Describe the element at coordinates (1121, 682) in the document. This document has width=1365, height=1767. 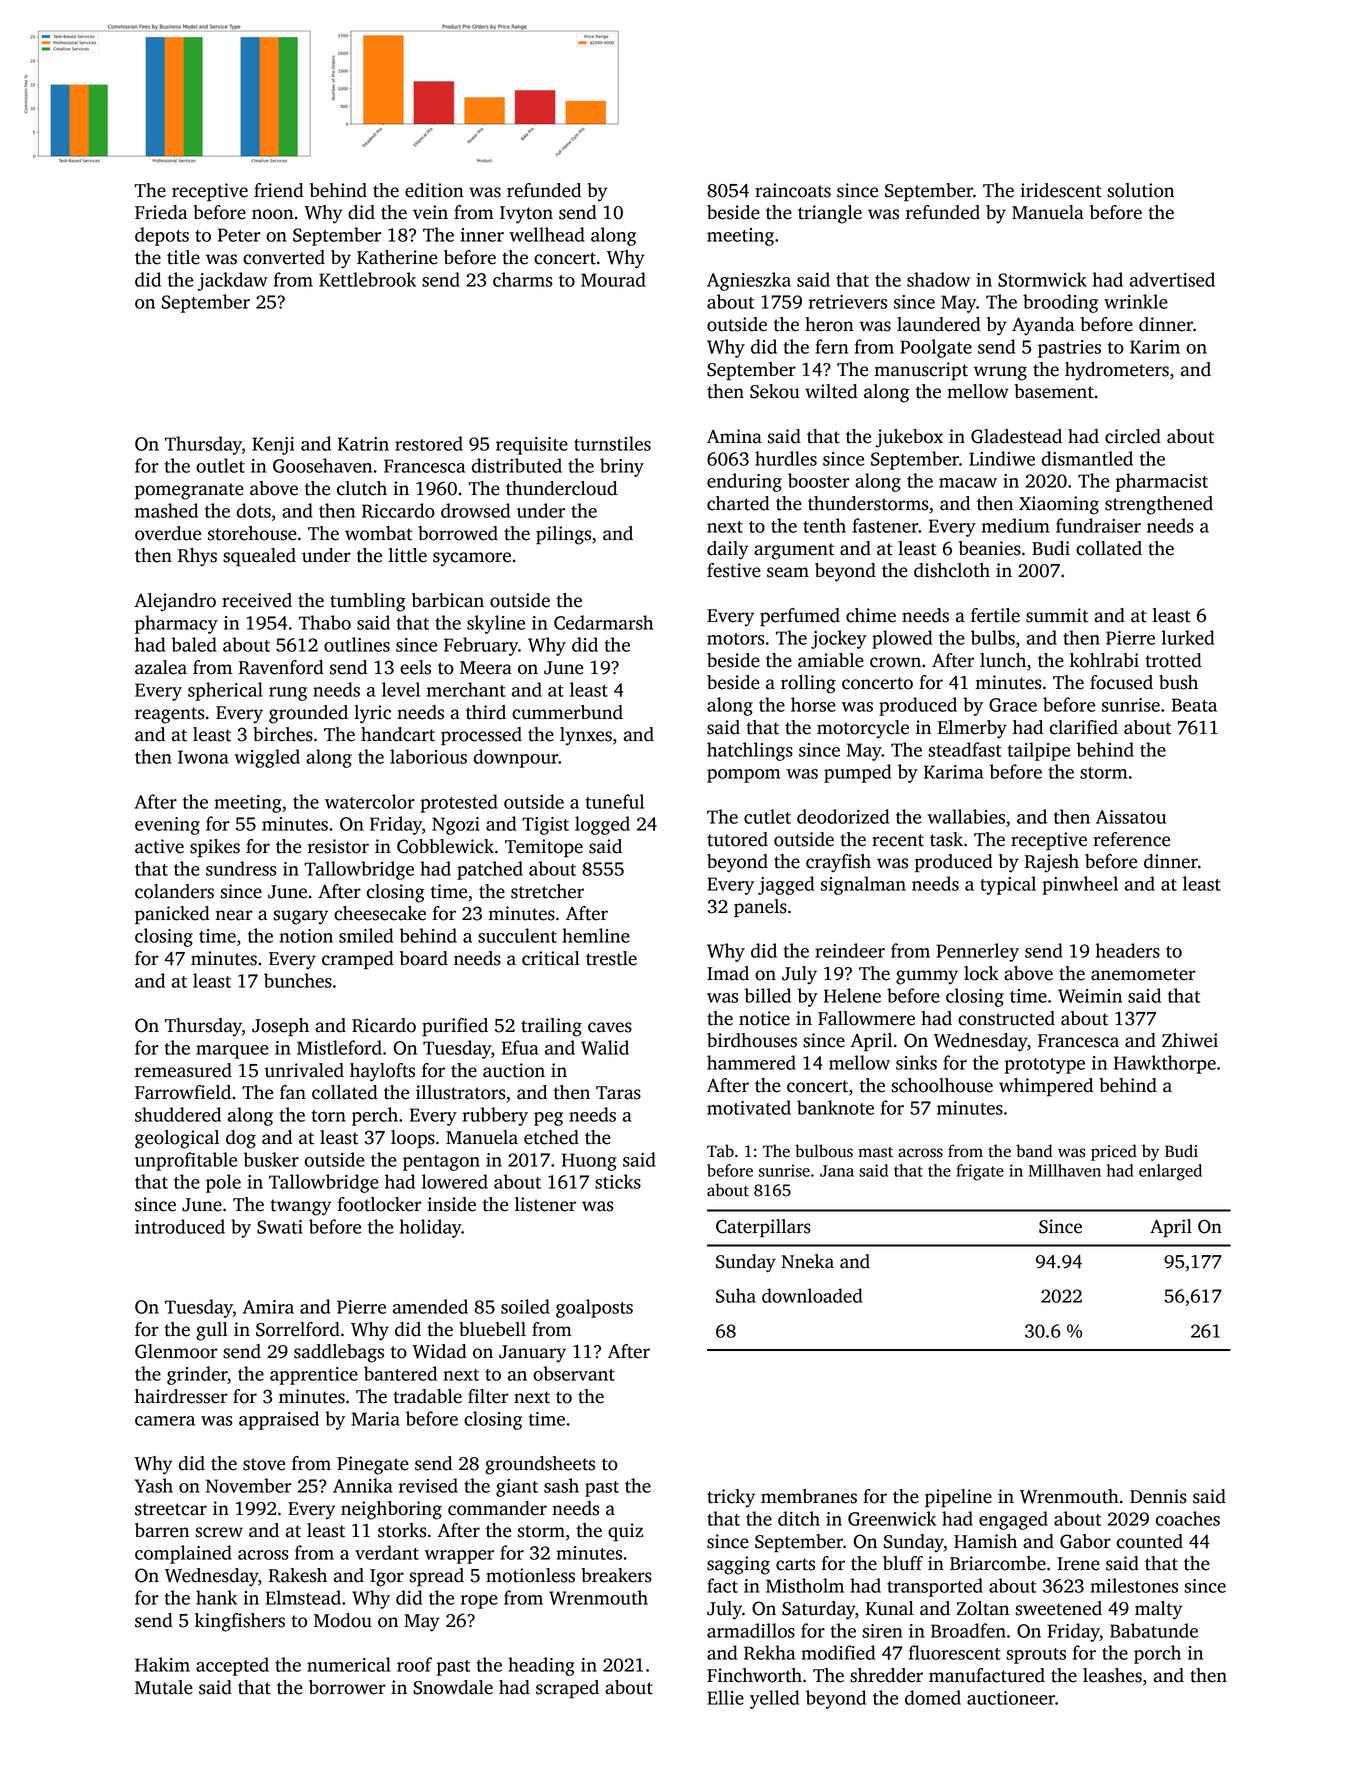
I see `focused` at that location.
